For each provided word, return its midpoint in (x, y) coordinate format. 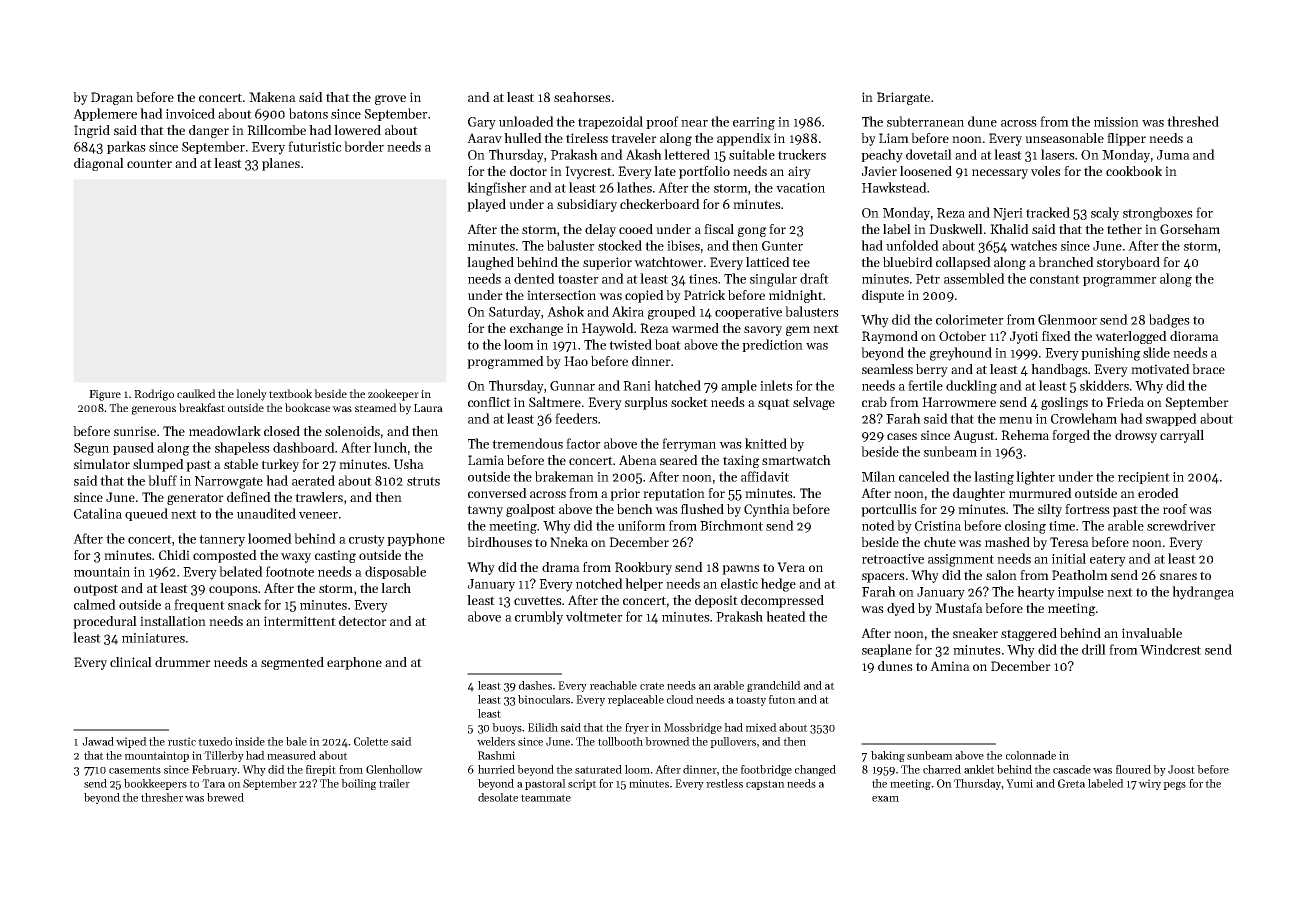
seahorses (582, 97)
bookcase (307, 407)
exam (885, 799)
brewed (225, 797)
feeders (576, 418)
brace (1208, 369)
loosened (926, 171)
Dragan (112, 98)
